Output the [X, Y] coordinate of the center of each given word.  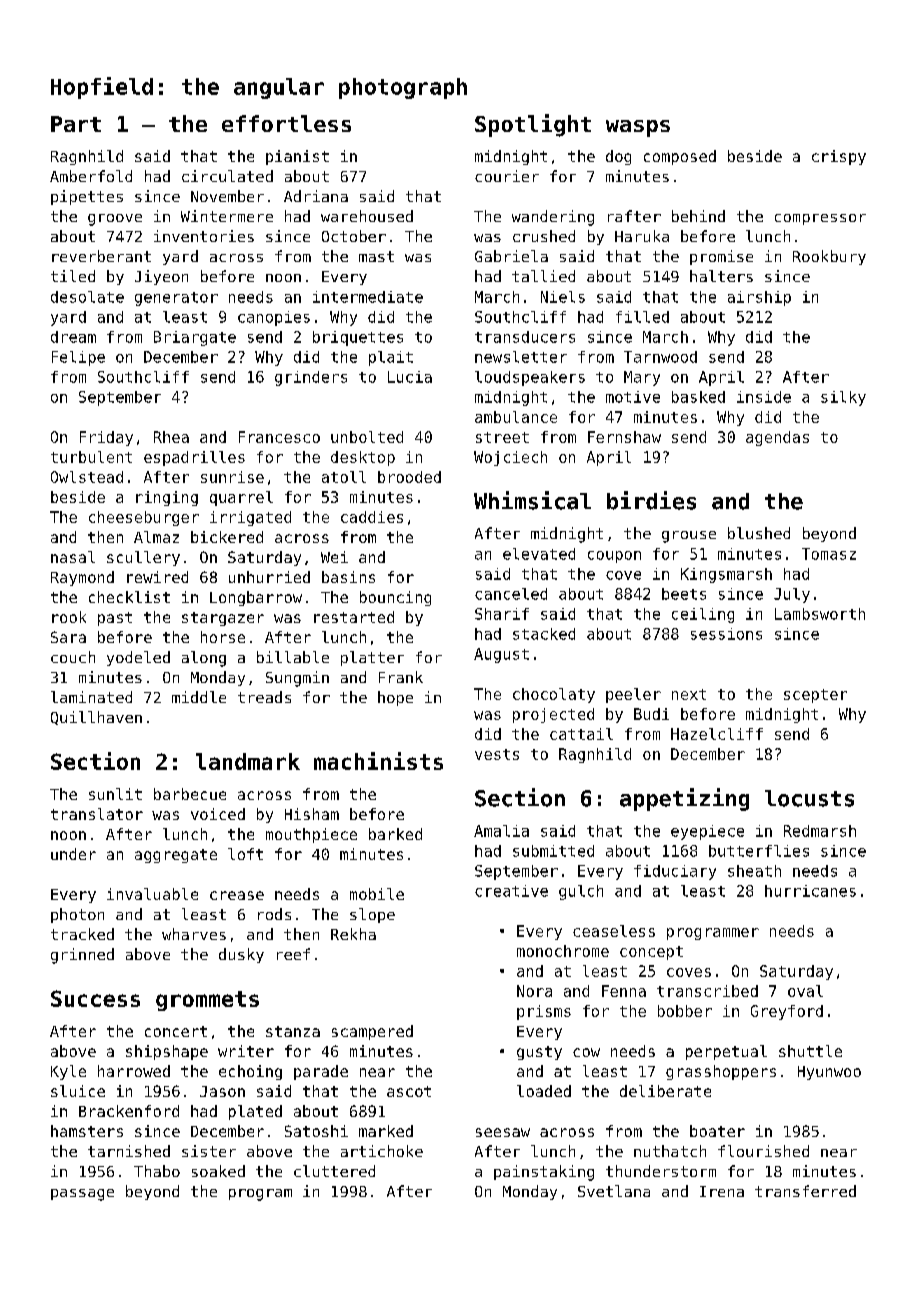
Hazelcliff [717, 734]
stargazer [223, 619]
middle [199, 697]
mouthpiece [311, 835]
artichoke [382, 1151]
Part [76, 124]
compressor [820, 219]
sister [209, 1151]
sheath [754, 871]
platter [372, 658]
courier [507, 176]
